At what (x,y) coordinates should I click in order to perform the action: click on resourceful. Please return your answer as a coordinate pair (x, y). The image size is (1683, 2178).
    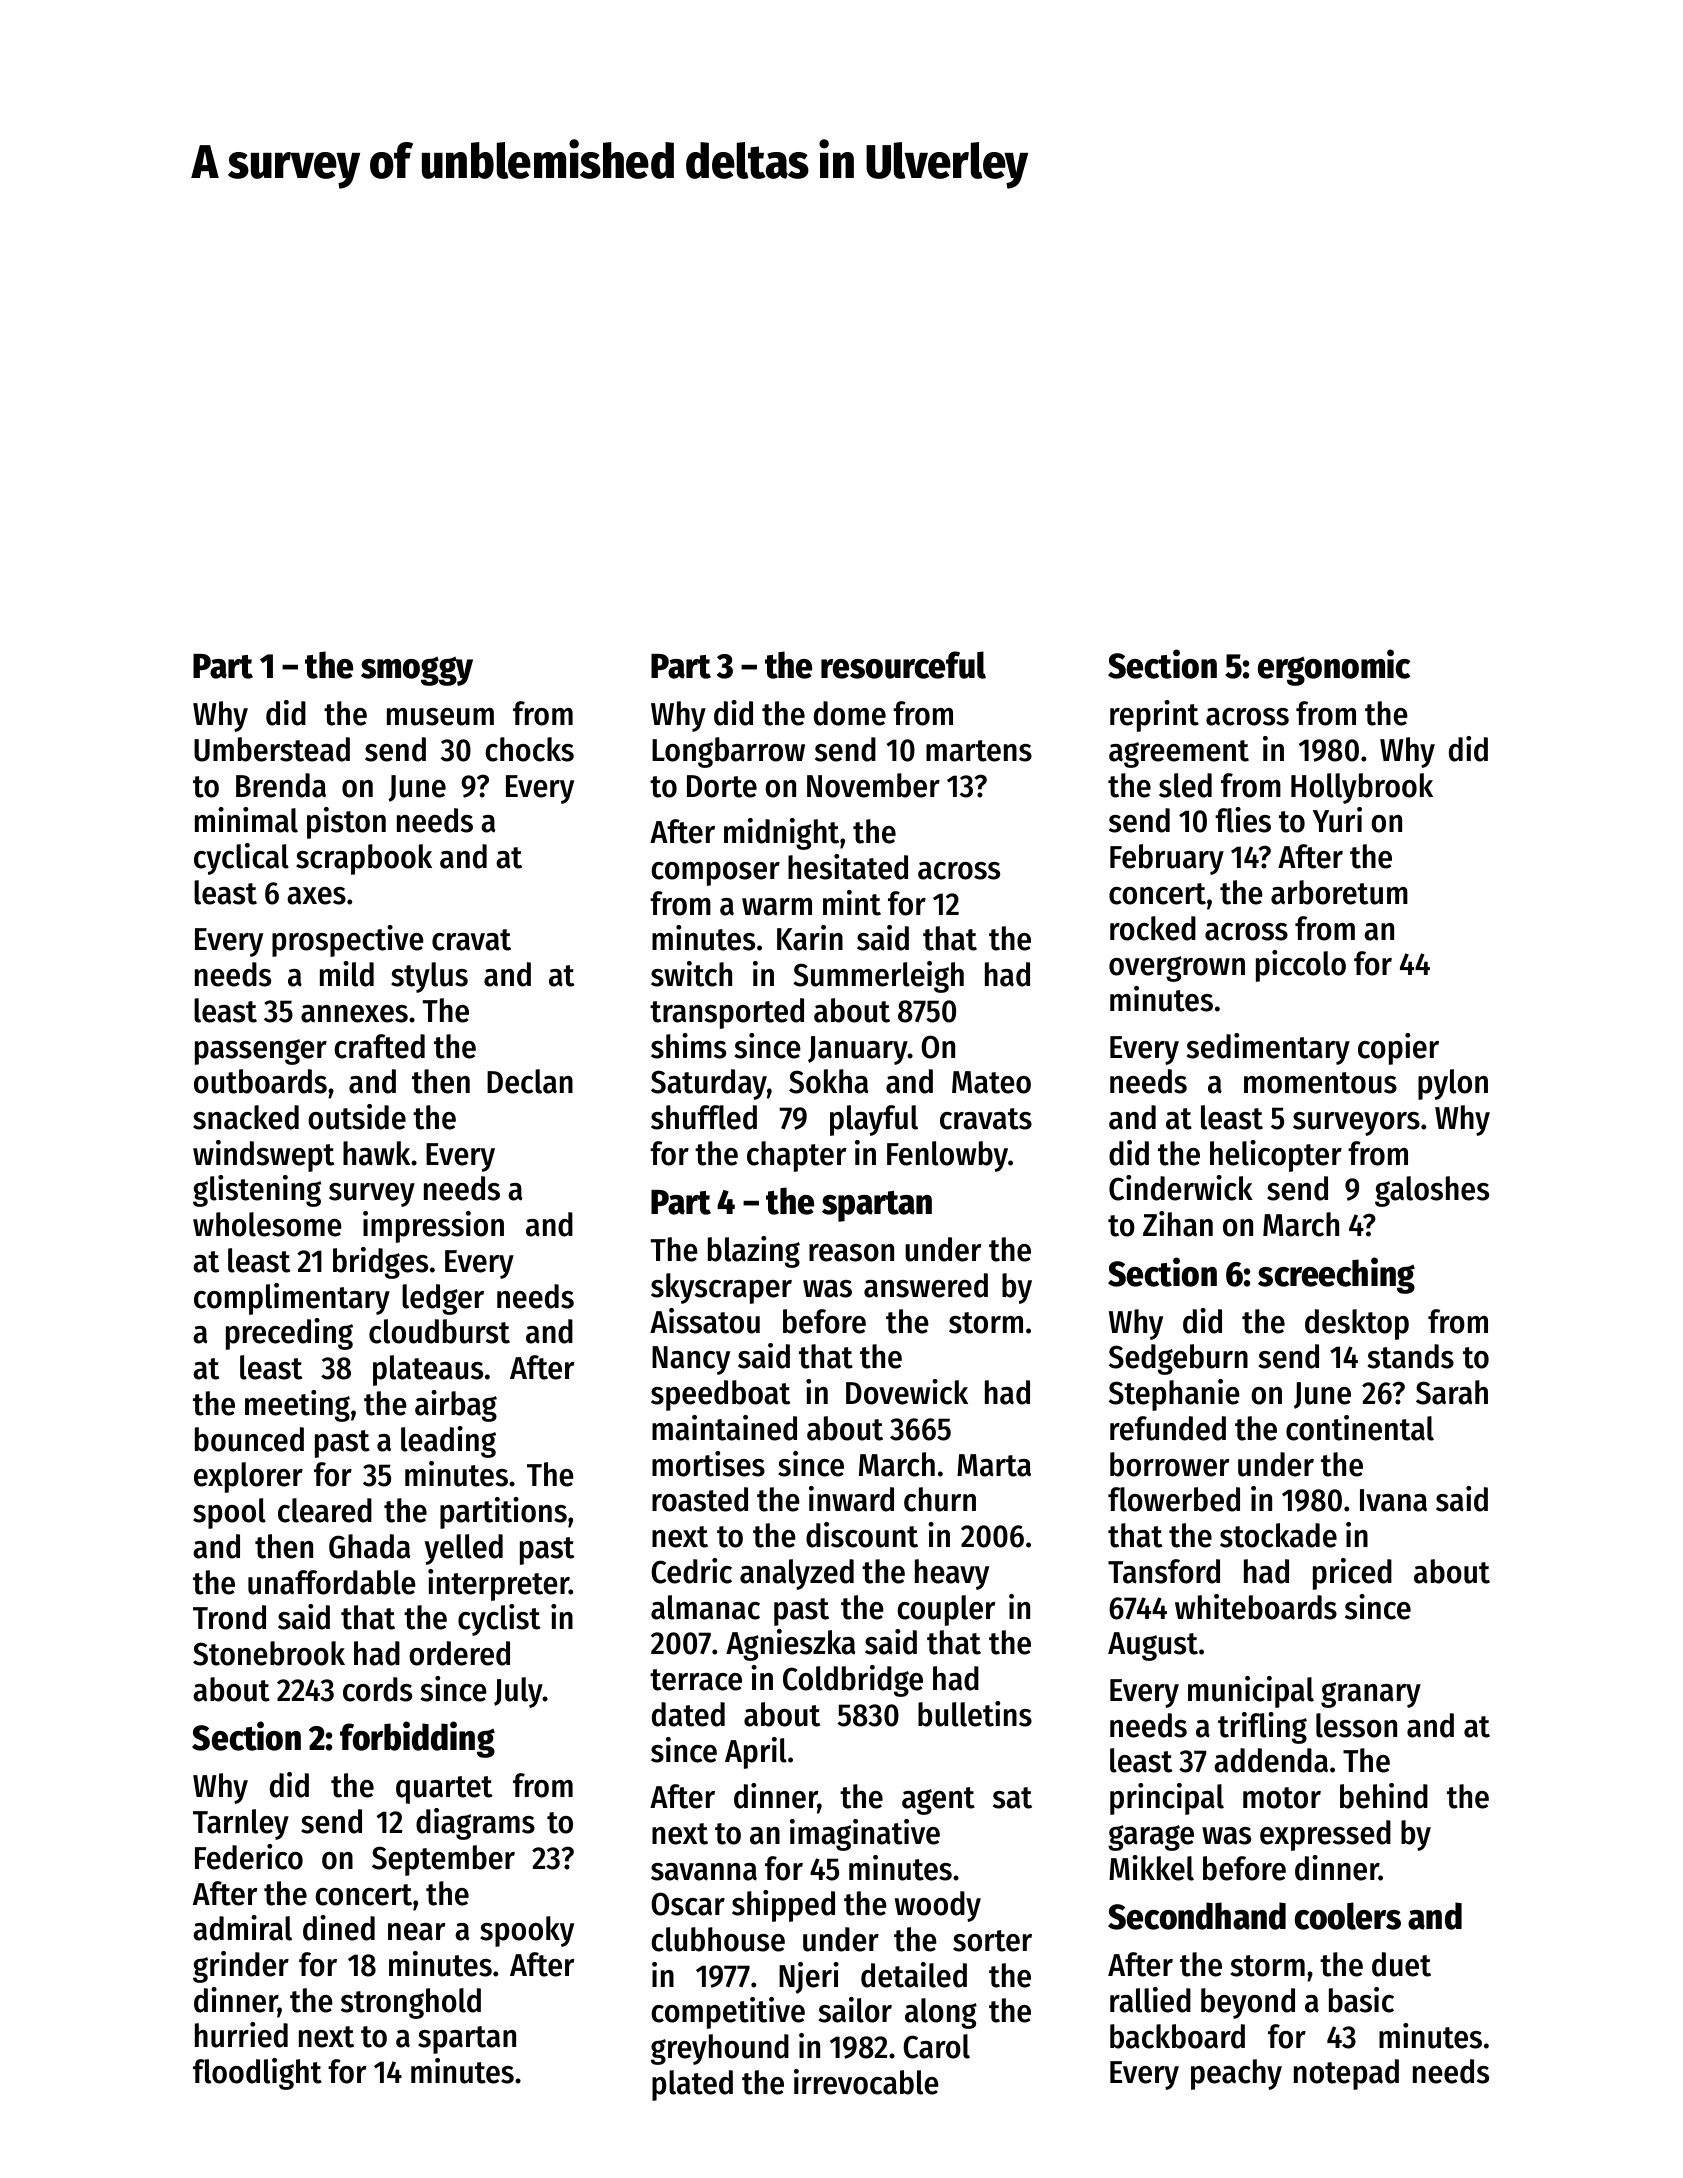
    Looking at the image, I should click on (903, 665).
